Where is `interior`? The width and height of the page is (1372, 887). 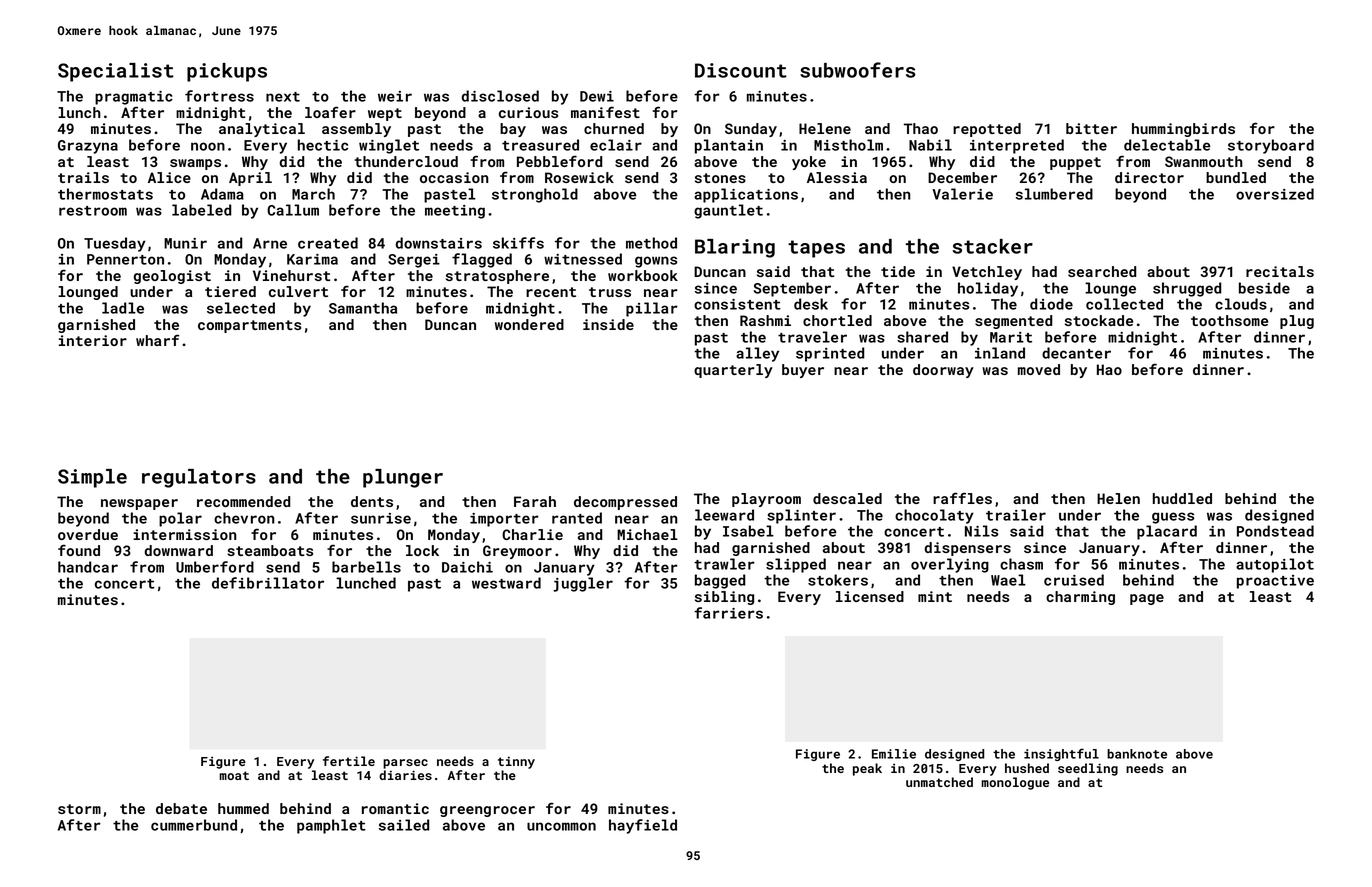
interior is located at coordinates (93, 340).
